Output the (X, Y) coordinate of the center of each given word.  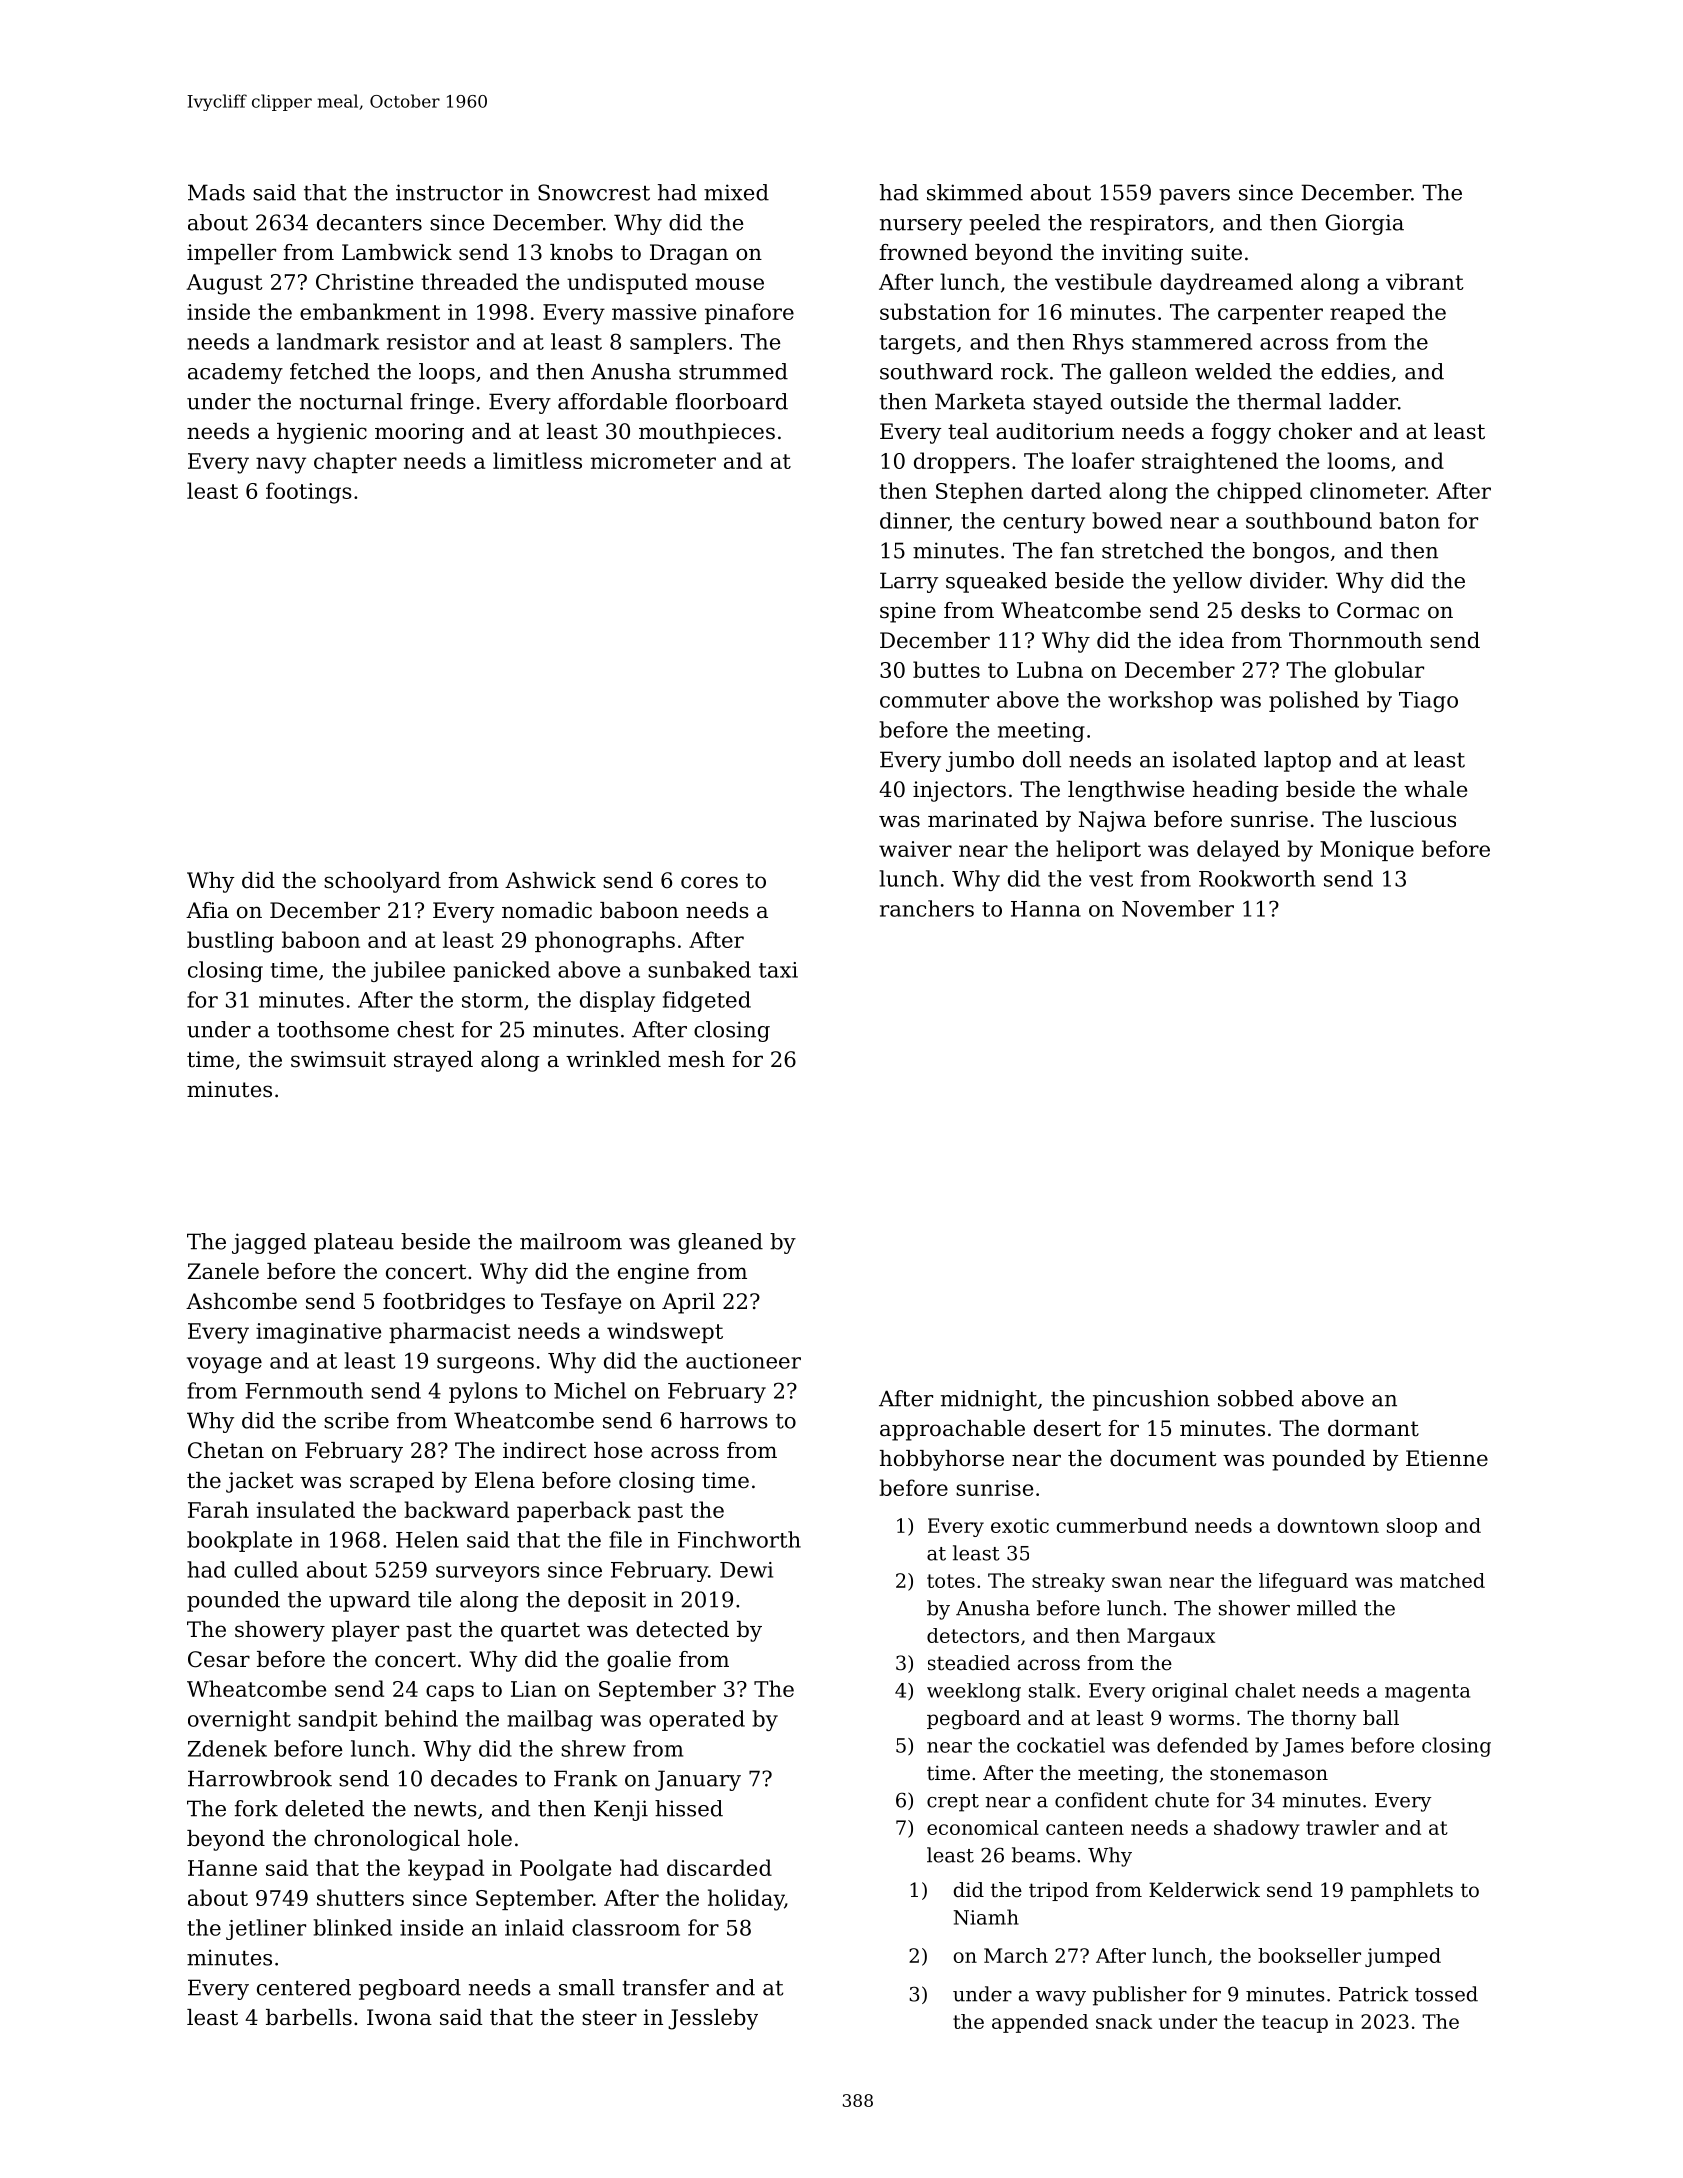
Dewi (746, 1570)
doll (1042, 759)
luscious (1413, 819)
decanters (369, 222)
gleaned (720, 1243)
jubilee (408, 971)
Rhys (1098, 343)
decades (474, 1778)
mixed (736, 192)
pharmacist (450, 1332)
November (1178, 908)
